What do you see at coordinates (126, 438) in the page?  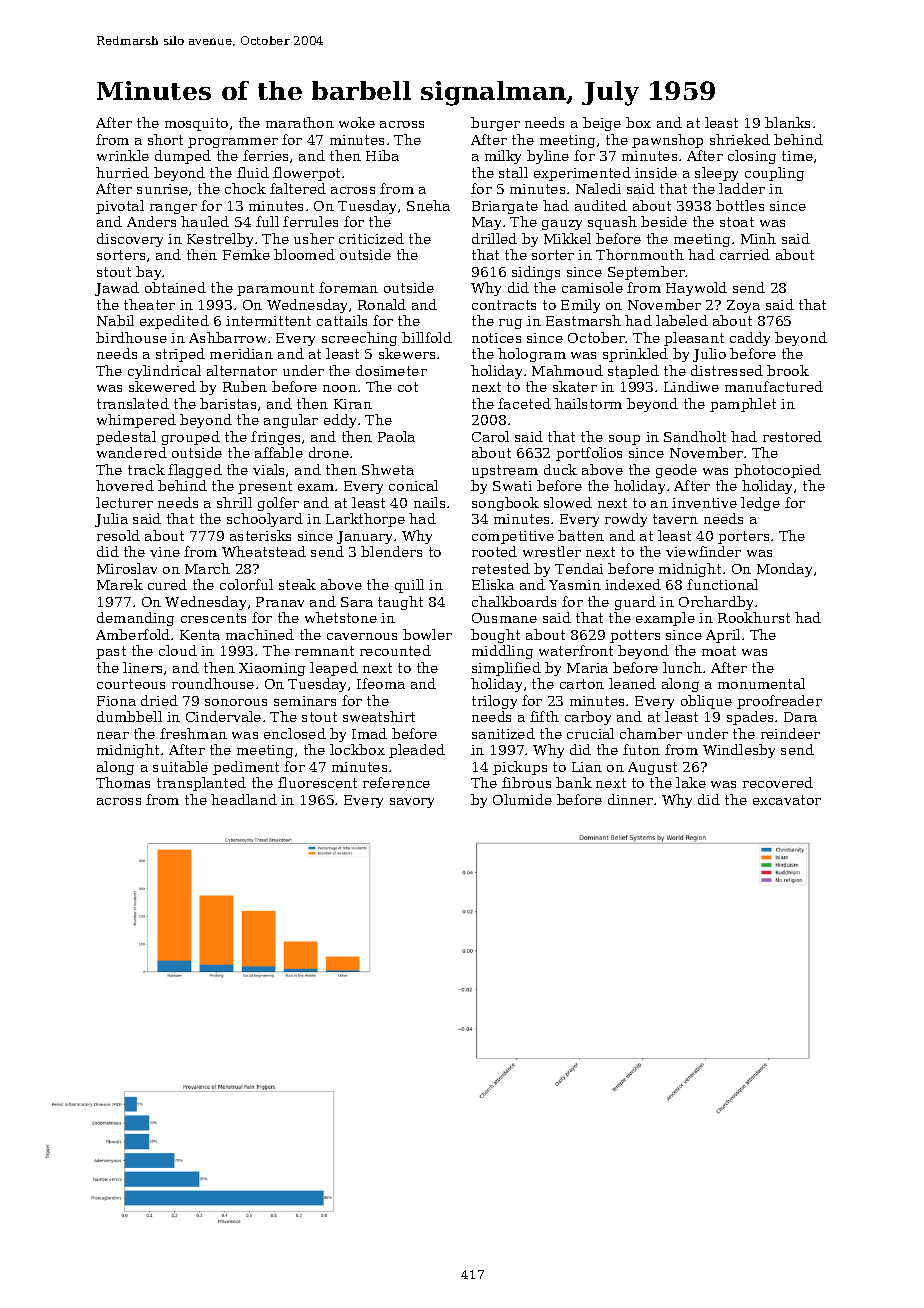 I see `pedestal` at bounding box center [126, 438].
